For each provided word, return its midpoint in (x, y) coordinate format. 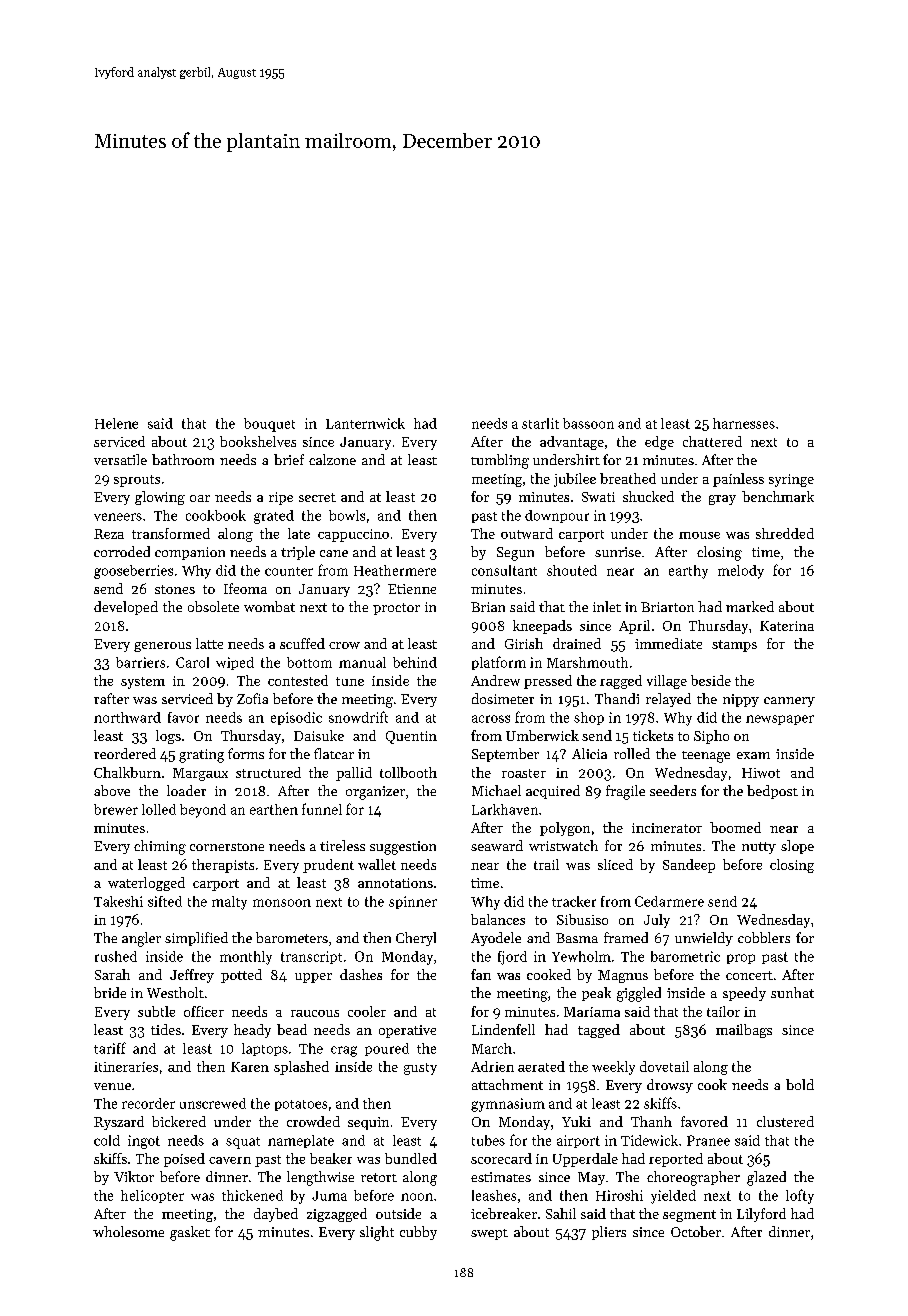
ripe (281, 498)
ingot (144, 1142)
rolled (632, 753)
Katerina (787, 626)
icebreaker (504, 1213)
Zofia (252, 698)
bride (110, 992)
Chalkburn (127, 772)
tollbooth (408, 772)
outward (527, 533)
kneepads (542, 627)
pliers (609, 1233)
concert (749, 975)
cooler (367, 1011)
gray (722, 500)
